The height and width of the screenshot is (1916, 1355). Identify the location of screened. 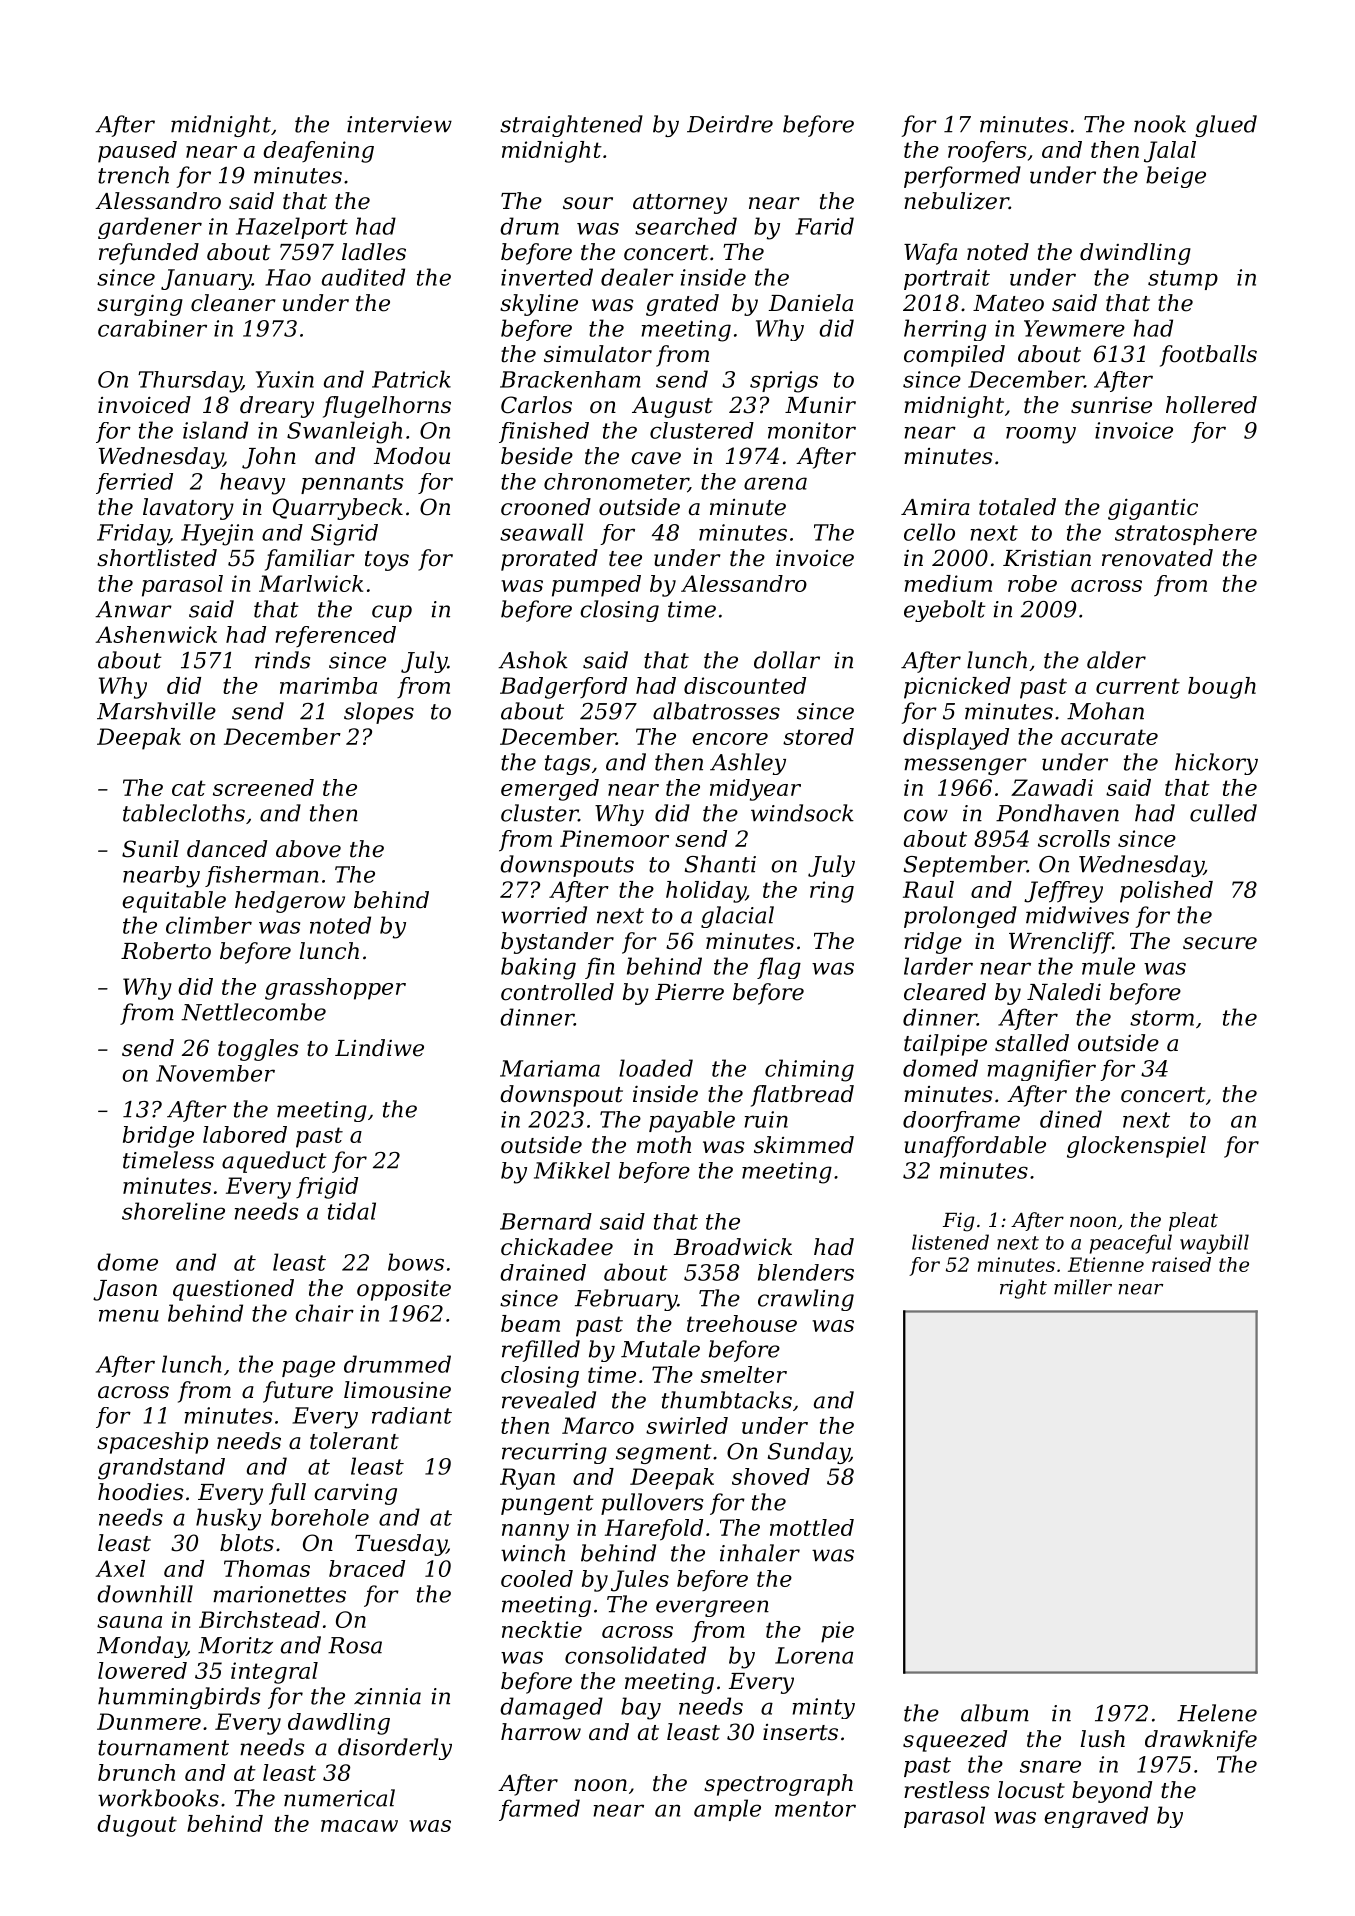
(263, 787).
